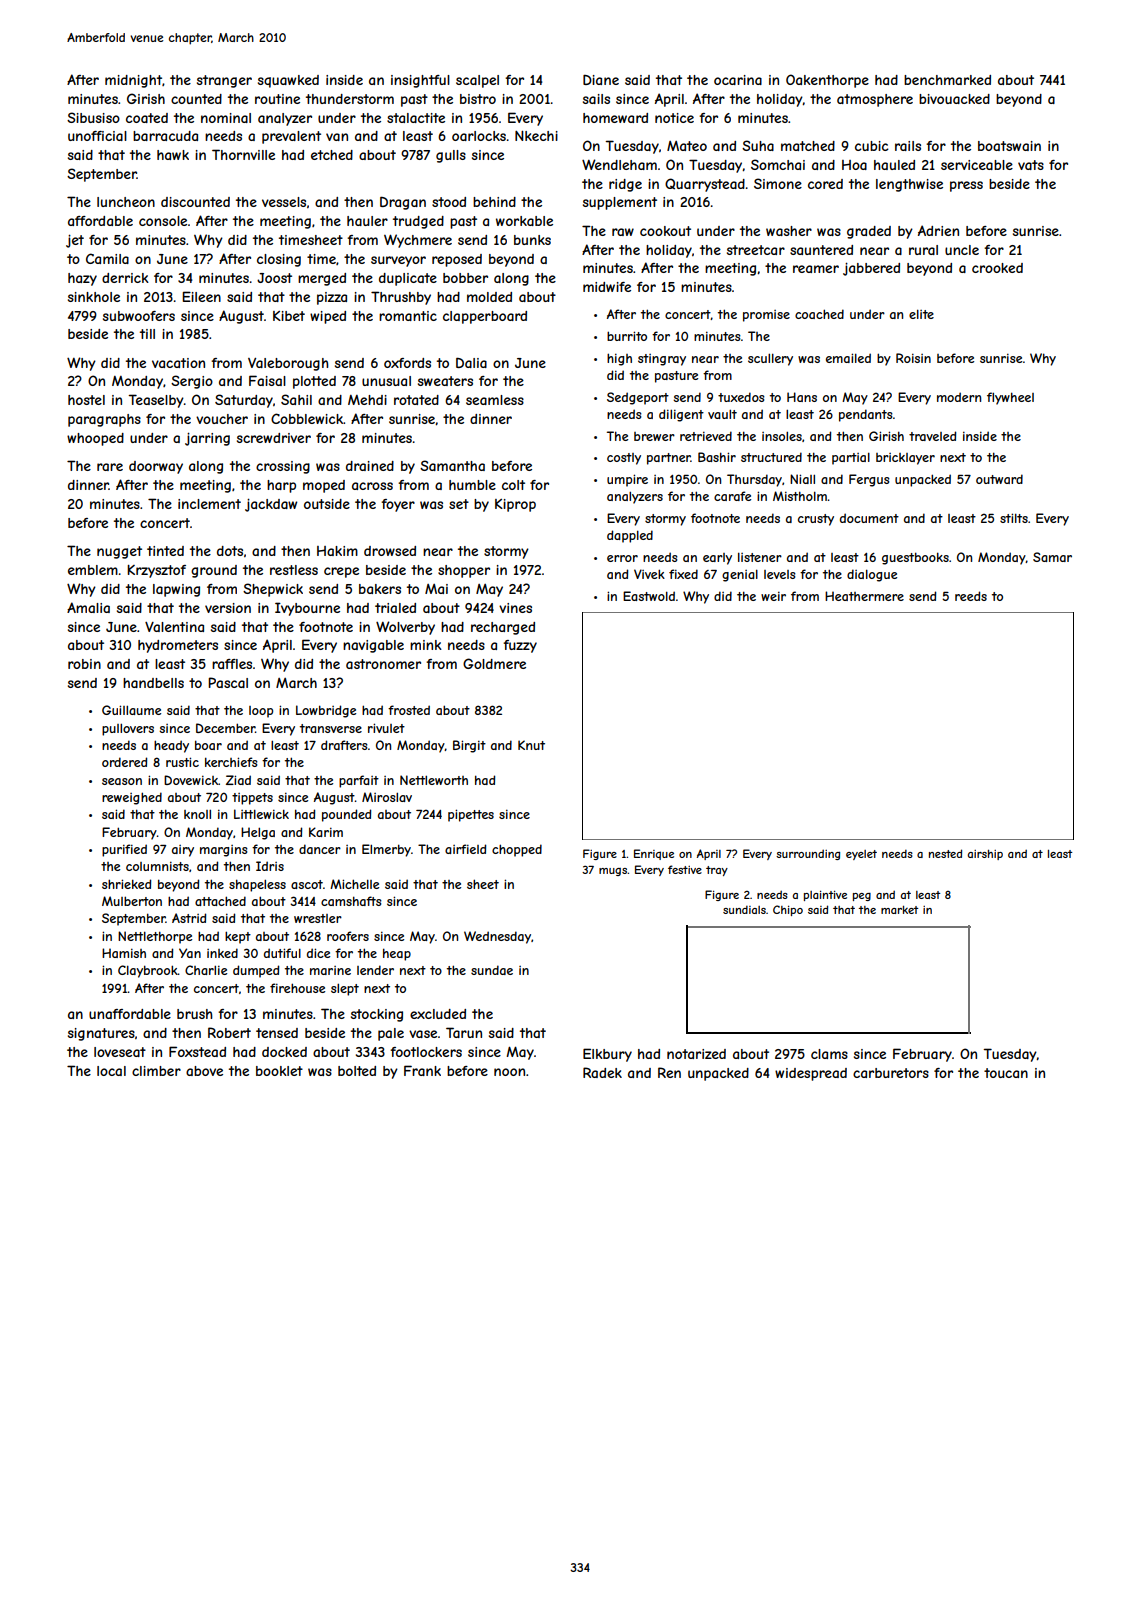 This screenshot has height=1613, width=1141. Describe the element at coordinates (128, 730) in the screenshot. I see `pullovers` at that location.
